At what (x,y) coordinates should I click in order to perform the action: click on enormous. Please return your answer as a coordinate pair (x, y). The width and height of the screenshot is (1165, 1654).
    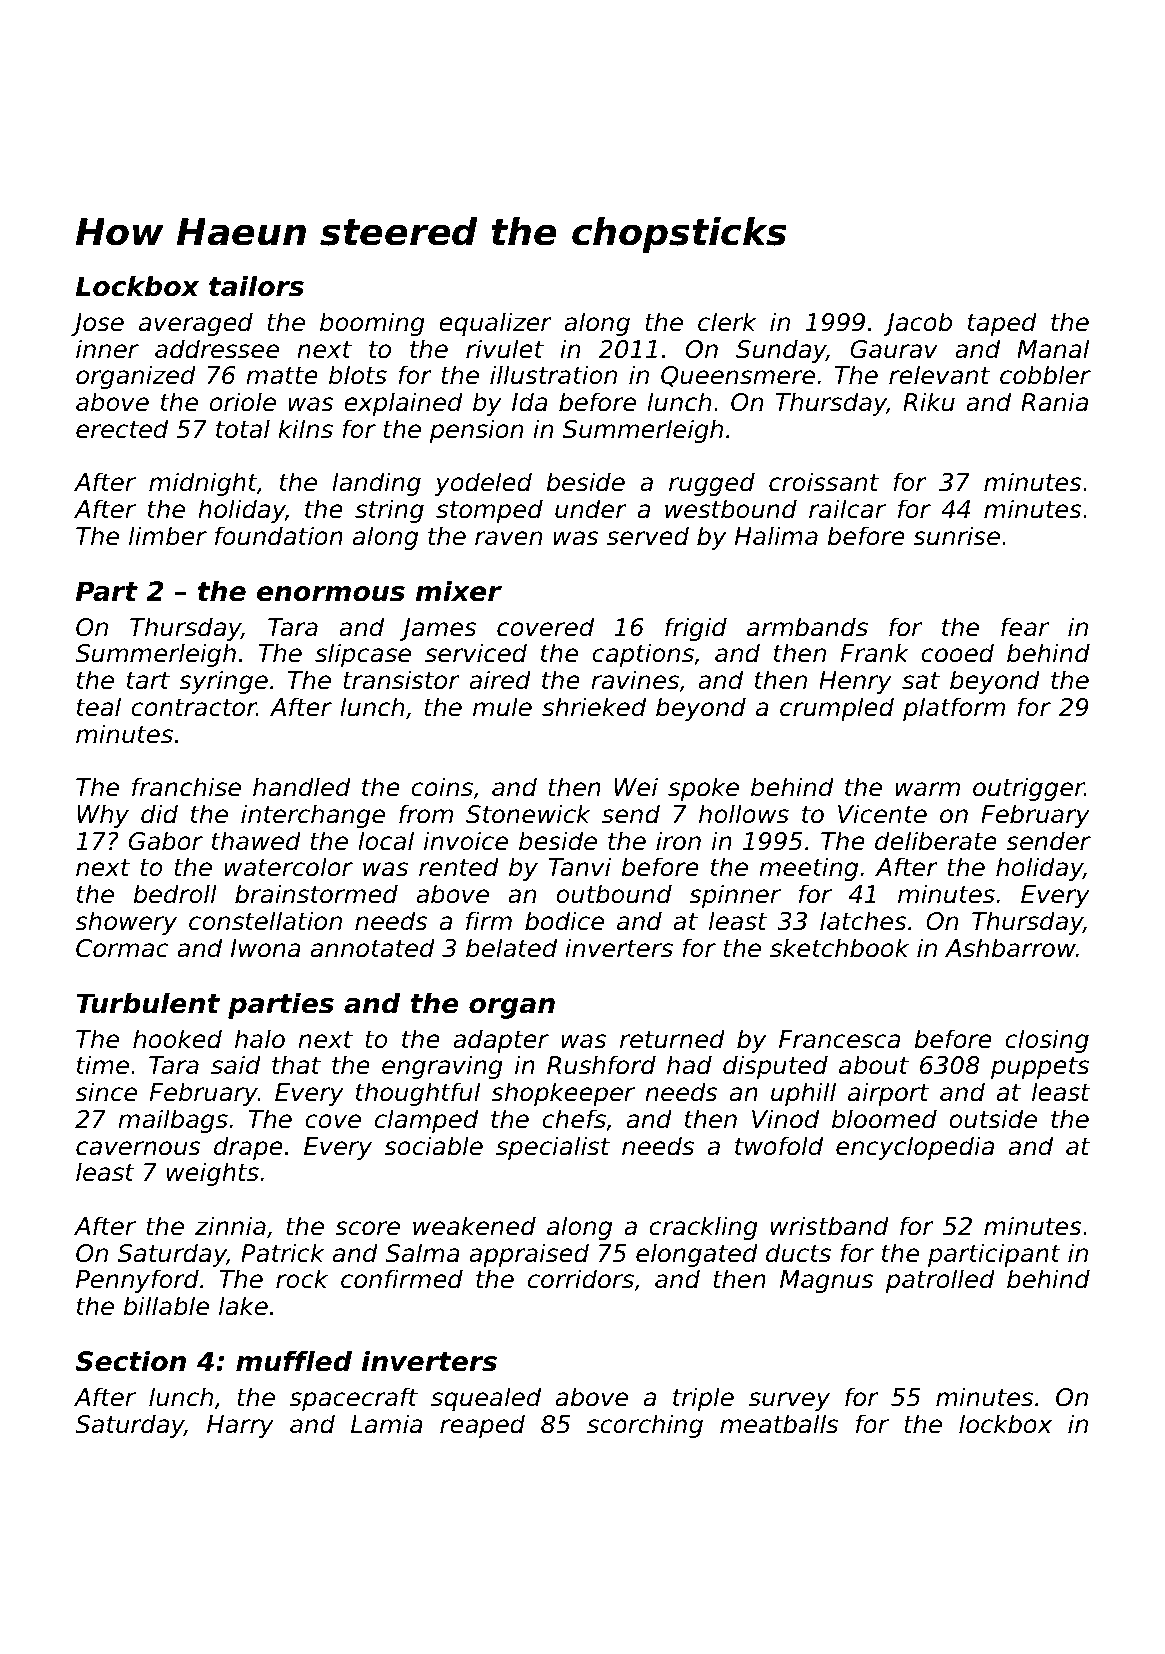
    Looking at the image, I should click on (331, 594).
